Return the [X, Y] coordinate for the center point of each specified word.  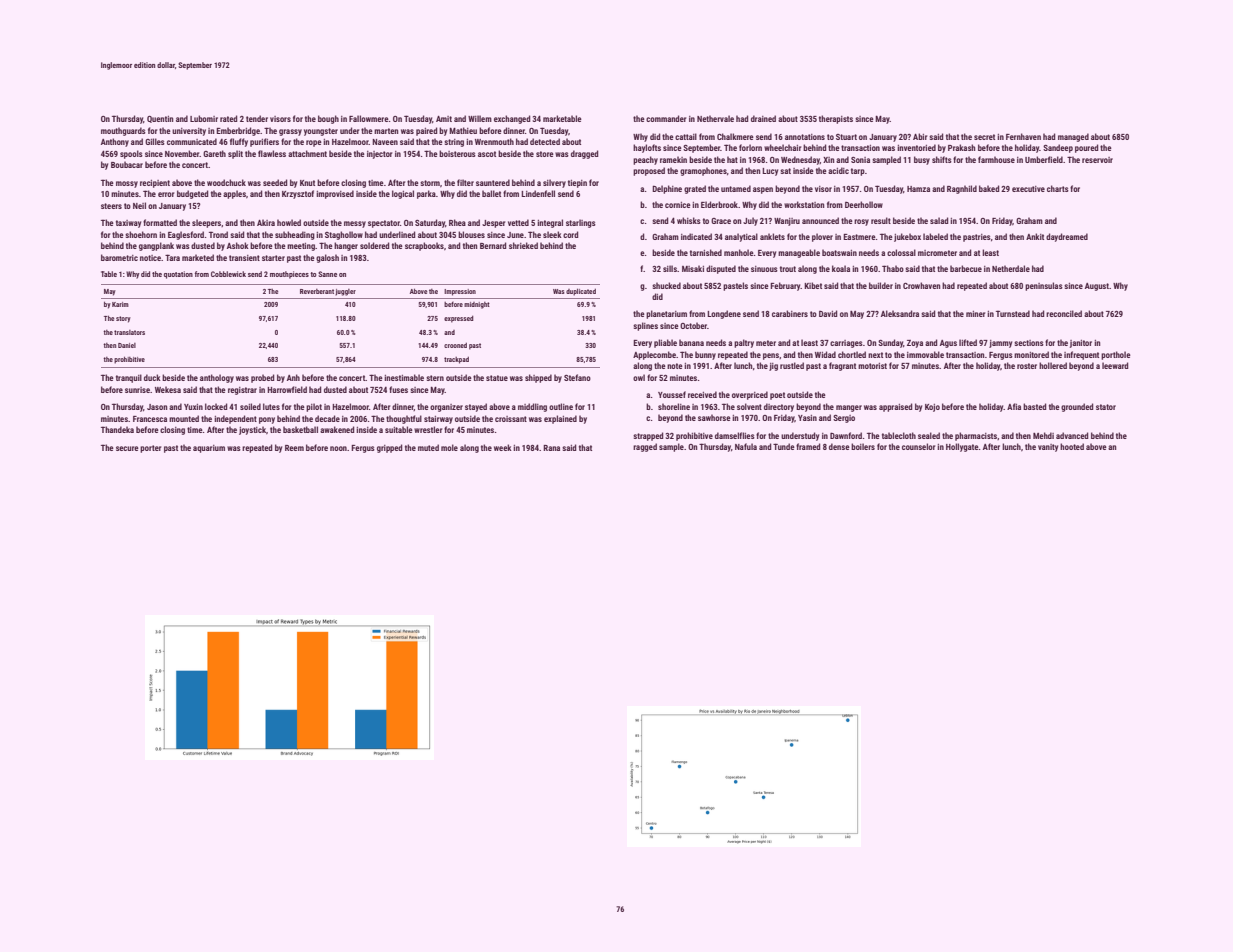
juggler [345, 292]
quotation [178, 275]
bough [328, 119]
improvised [335, 194]
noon [338, 448]
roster [1027, 366]
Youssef [672, 394]
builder [881, 285]
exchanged [512, 119]
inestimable [404, 377]
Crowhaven [921, 285]
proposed [649, 171]
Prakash [961, 147]
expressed [459, 319]
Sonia [860, 160]
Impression [460, 292]
